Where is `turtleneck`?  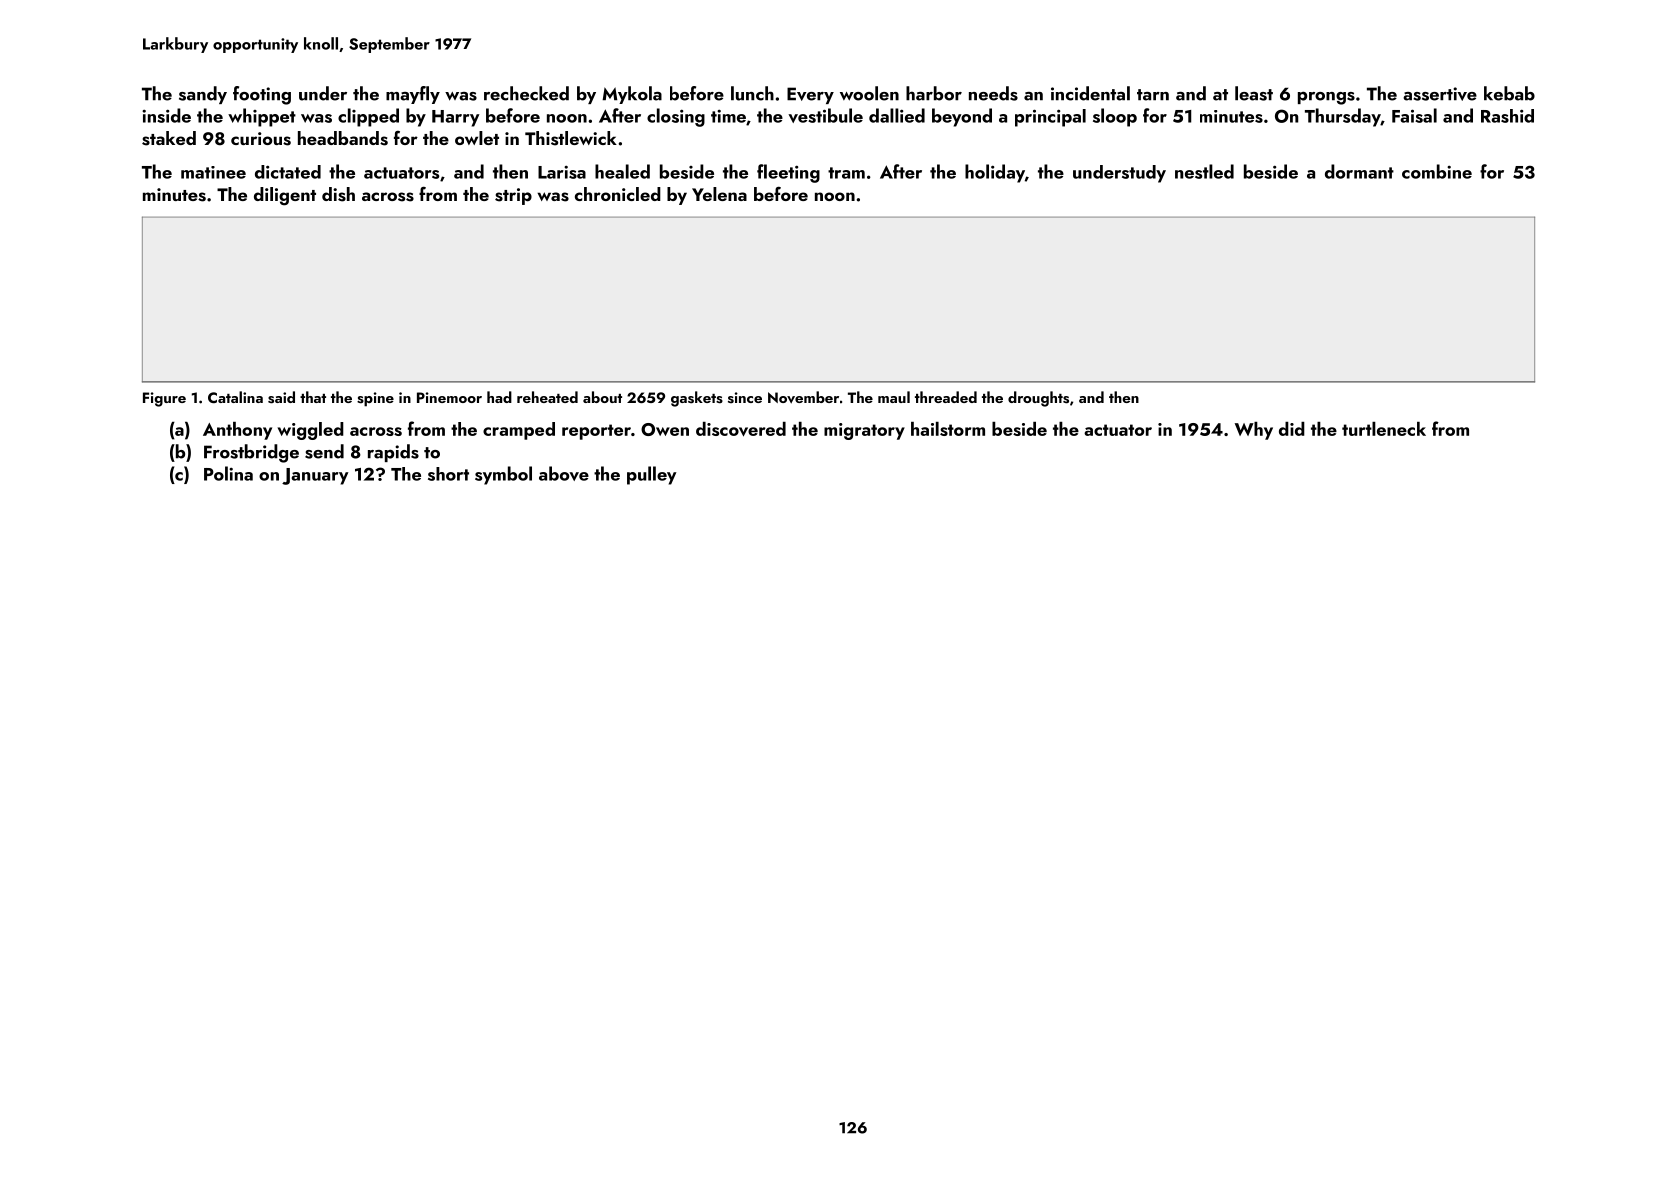
turtleneck is located at coordinates (1384, 429).
